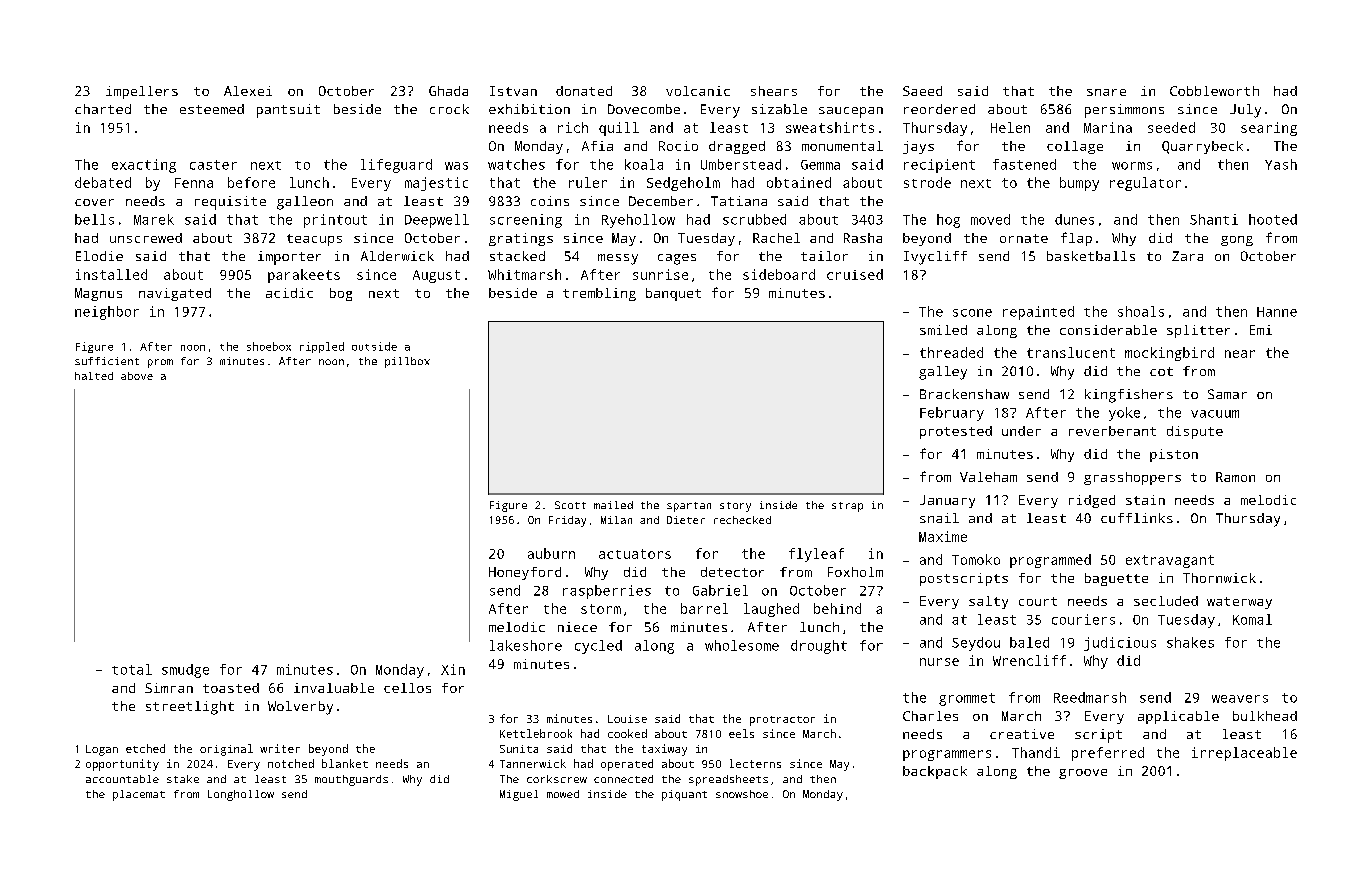  What do you see at coordinates (735, 507) in the page?
I see `story` at bounding box center [735, 507].
